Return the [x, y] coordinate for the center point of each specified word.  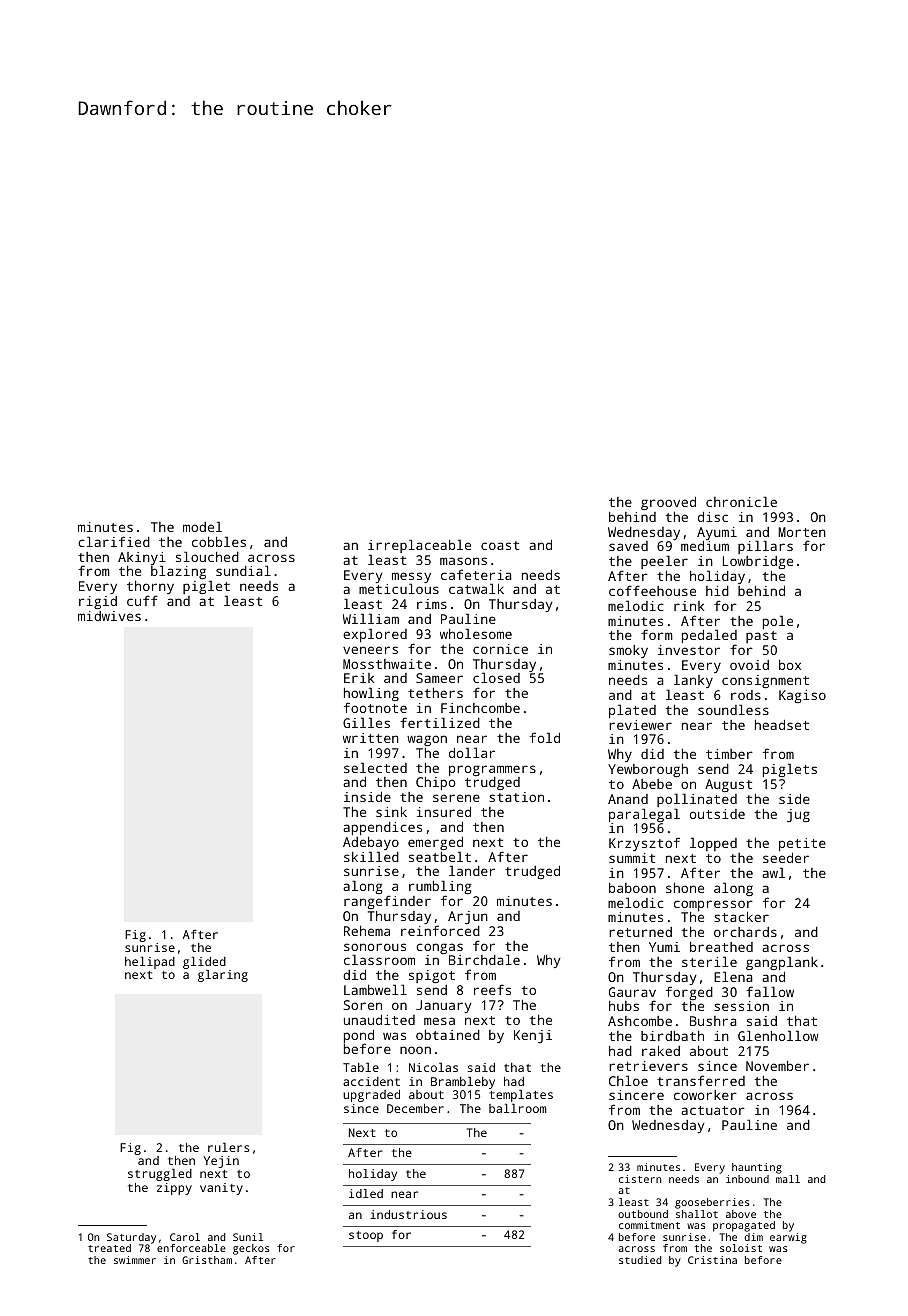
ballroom [518, 1108]
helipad [150, 963]
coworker [705, 1095]
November [777, 1066]
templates [521, 1096]
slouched [207, 556]
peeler [664, 563]
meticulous [399, 589]
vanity [221, 1189]
